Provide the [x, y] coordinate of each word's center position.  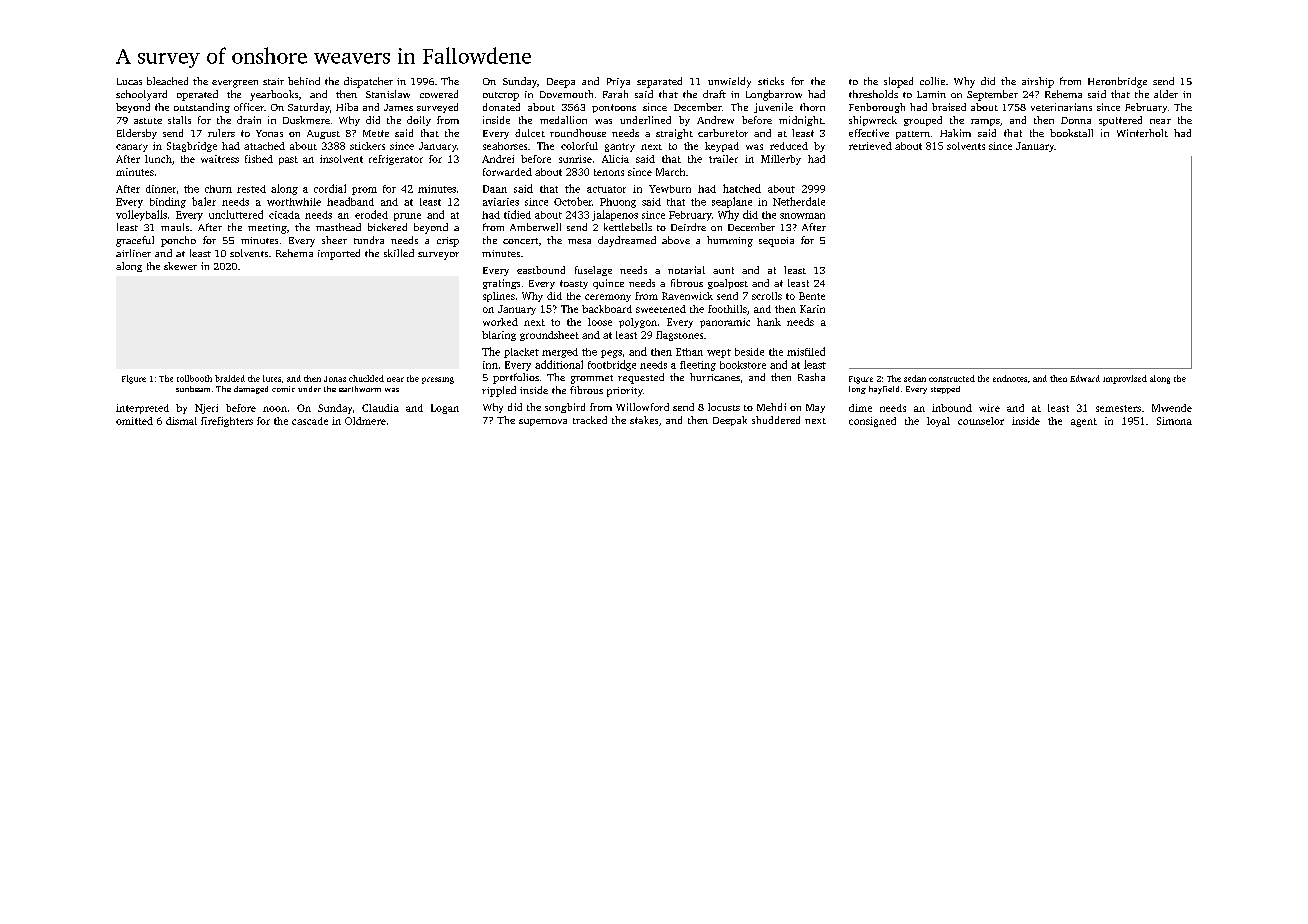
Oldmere [365, 421]
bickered [387, 227]
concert [520, 241]
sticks [771, 81]
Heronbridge [1117, 82]
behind [304, 81]
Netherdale [799, 201]
